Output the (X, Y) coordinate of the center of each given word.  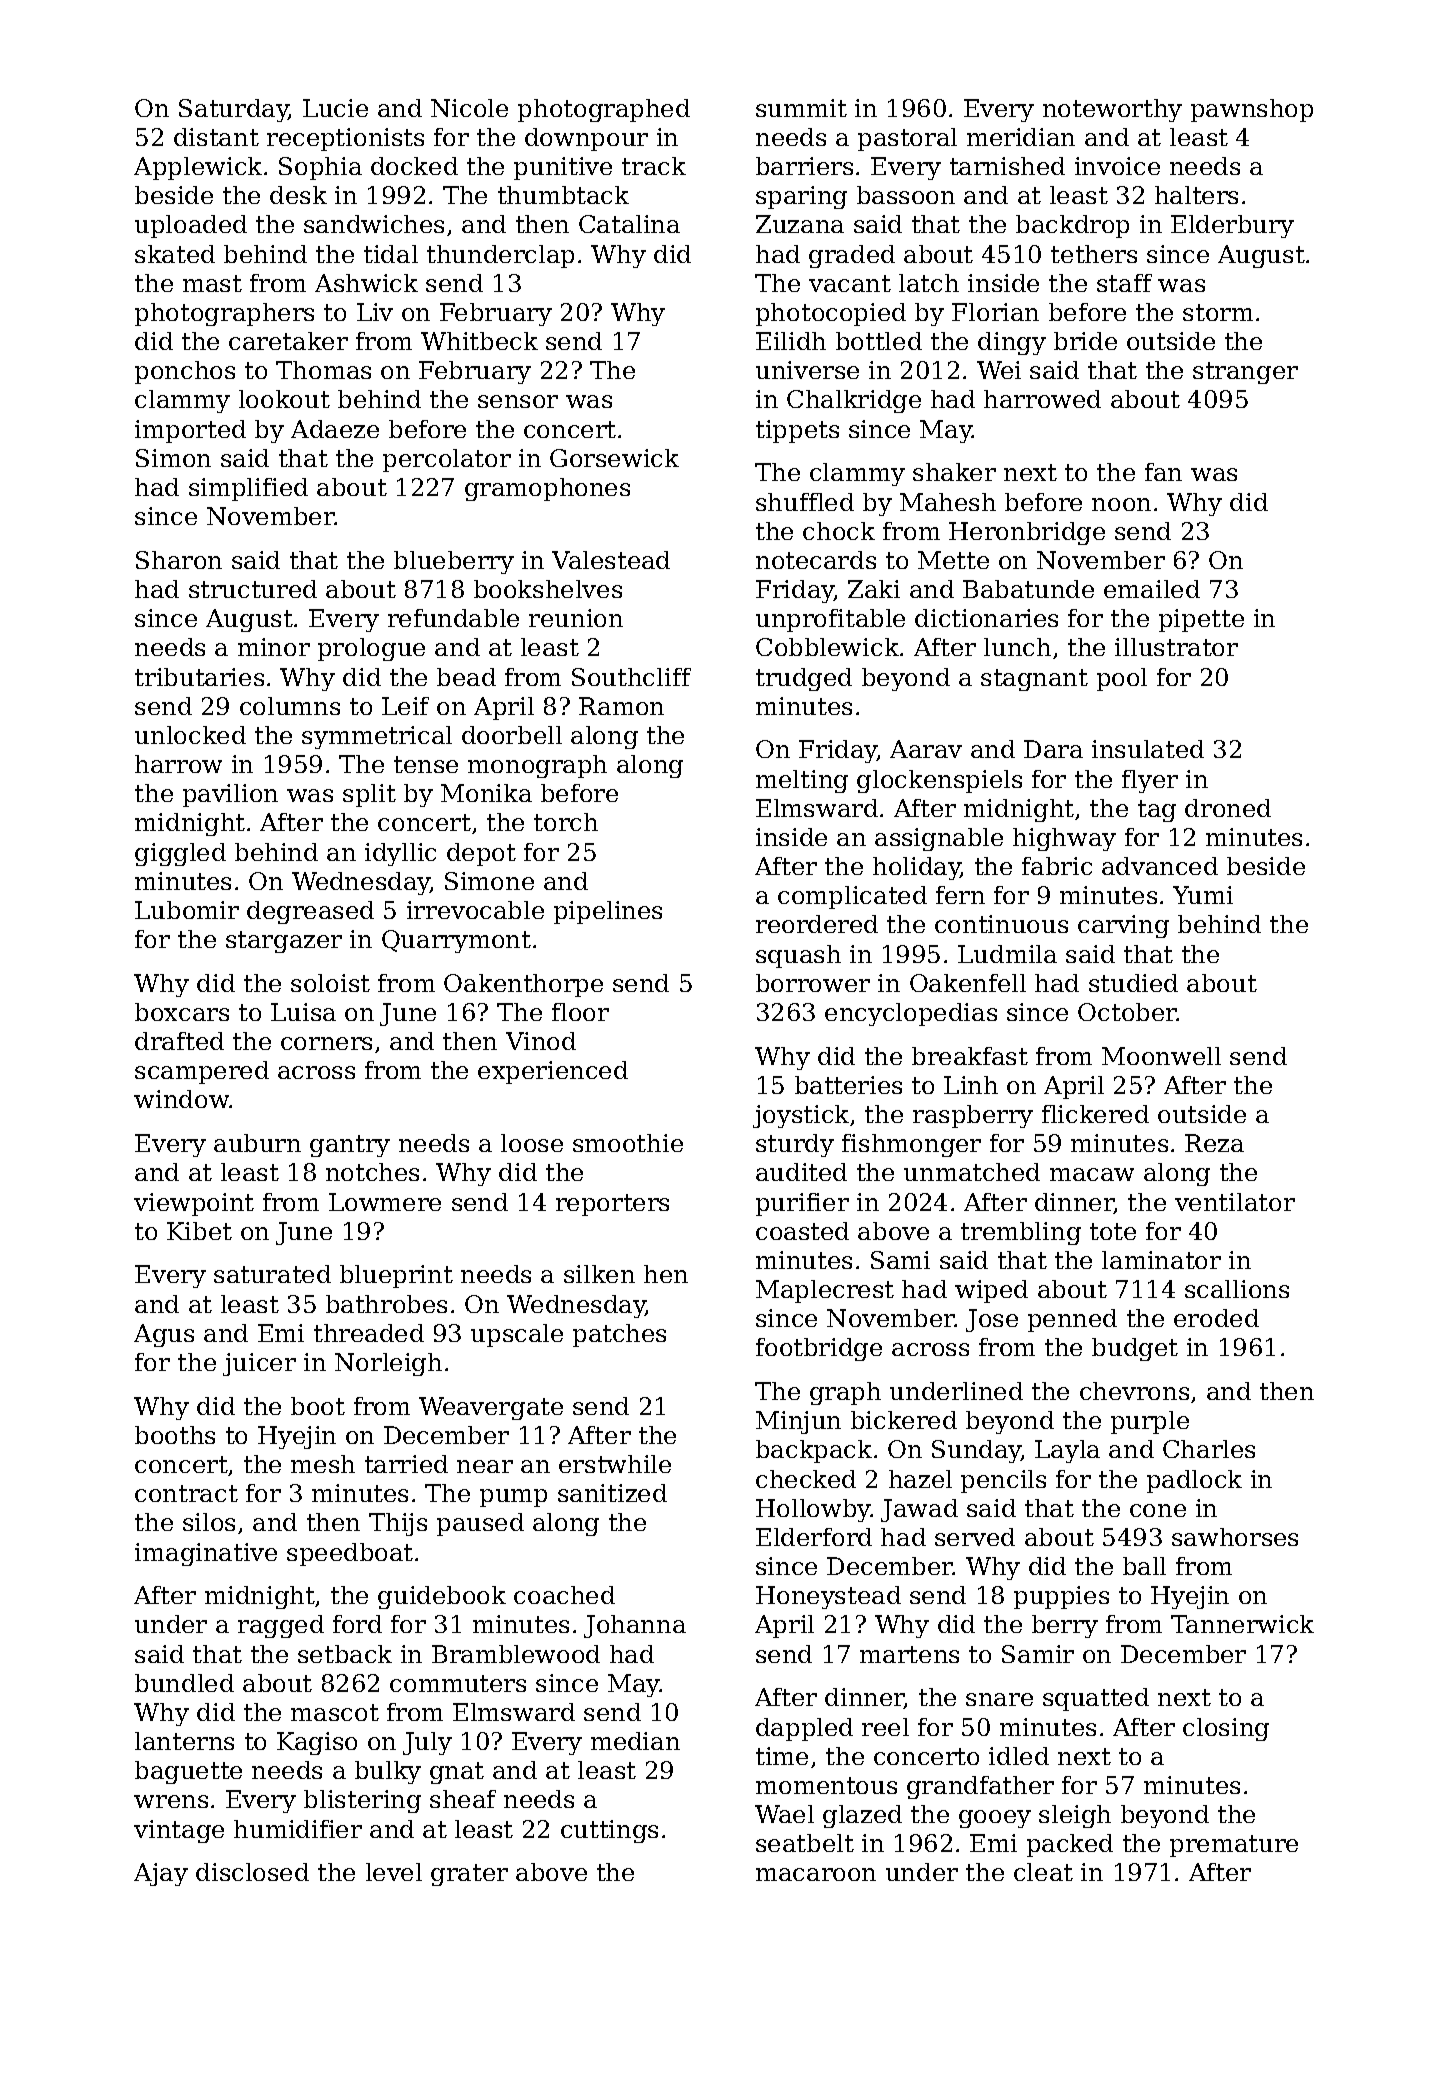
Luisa (303, 1012)
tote (1113, 1231)
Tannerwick (1242, 1624)
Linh (971, 1085)
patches (619, 1335)
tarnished (1007, 166)
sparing (801, 197)
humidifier (298, 1829)
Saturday (234, 110)
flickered (1095, 1114)
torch (566, 822)
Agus (164, 1335)
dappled (804, 1729)
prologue (371, 649)
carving (1123, 926)
